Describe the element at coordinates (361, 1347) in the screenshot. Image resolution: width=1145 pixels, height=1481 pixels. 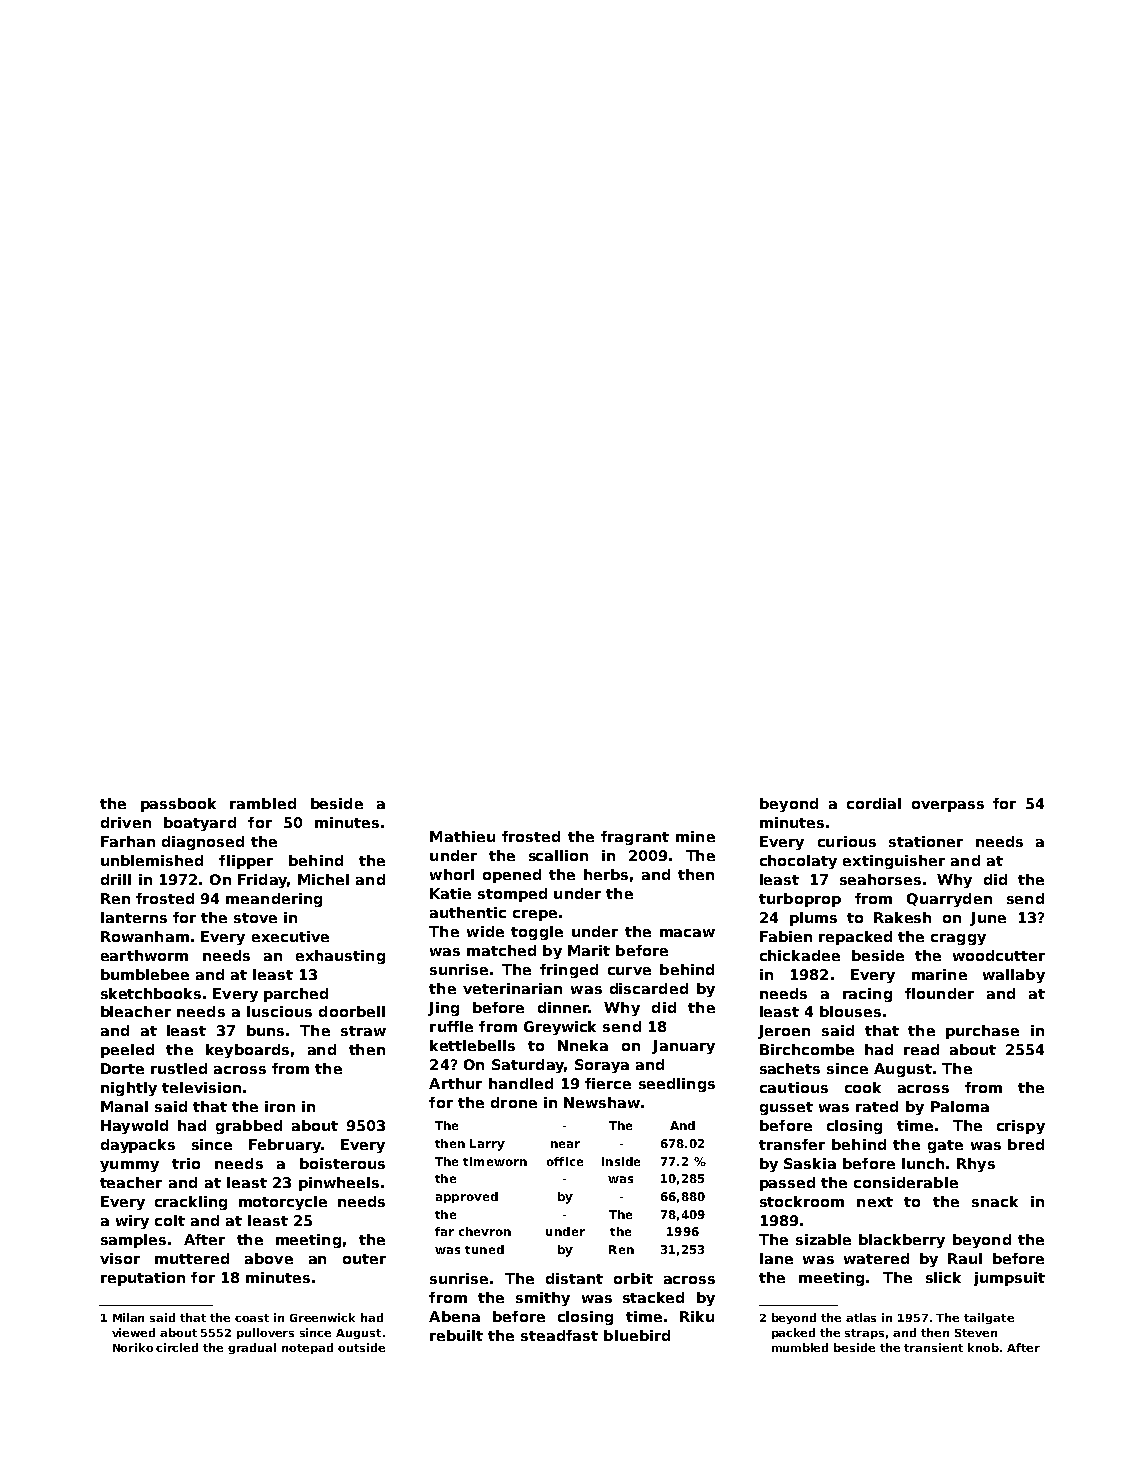
I see `outside` at that location.
